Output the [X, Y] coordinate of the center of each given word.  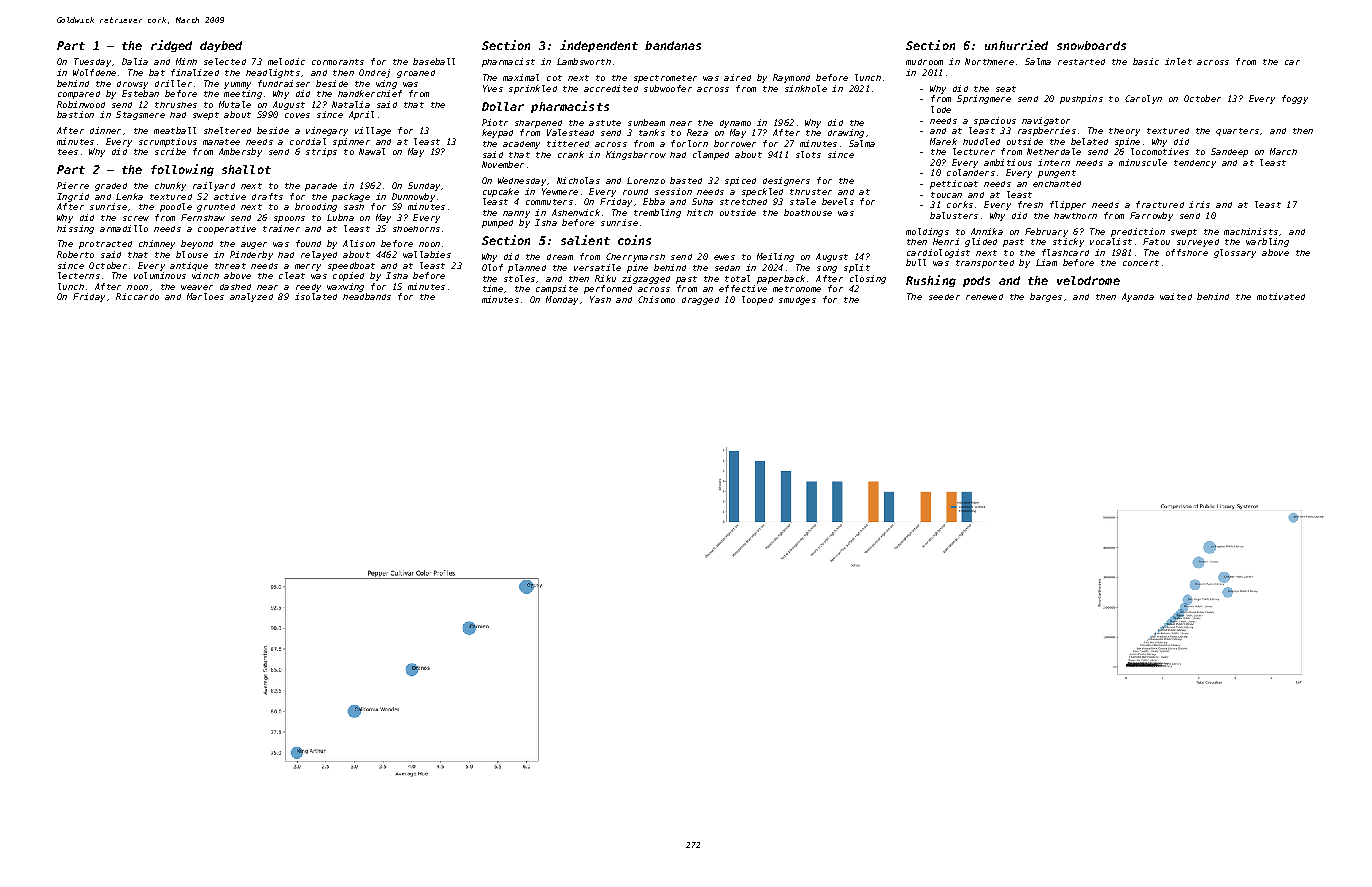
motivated [1281, 296]
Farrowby [1151, 216]
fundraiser [284, 83]
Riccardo [137, 296]
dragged [700, 301]
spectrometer [665, 79]
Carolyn [1143, 99]
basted [686, 180]
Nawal [372, 151]
